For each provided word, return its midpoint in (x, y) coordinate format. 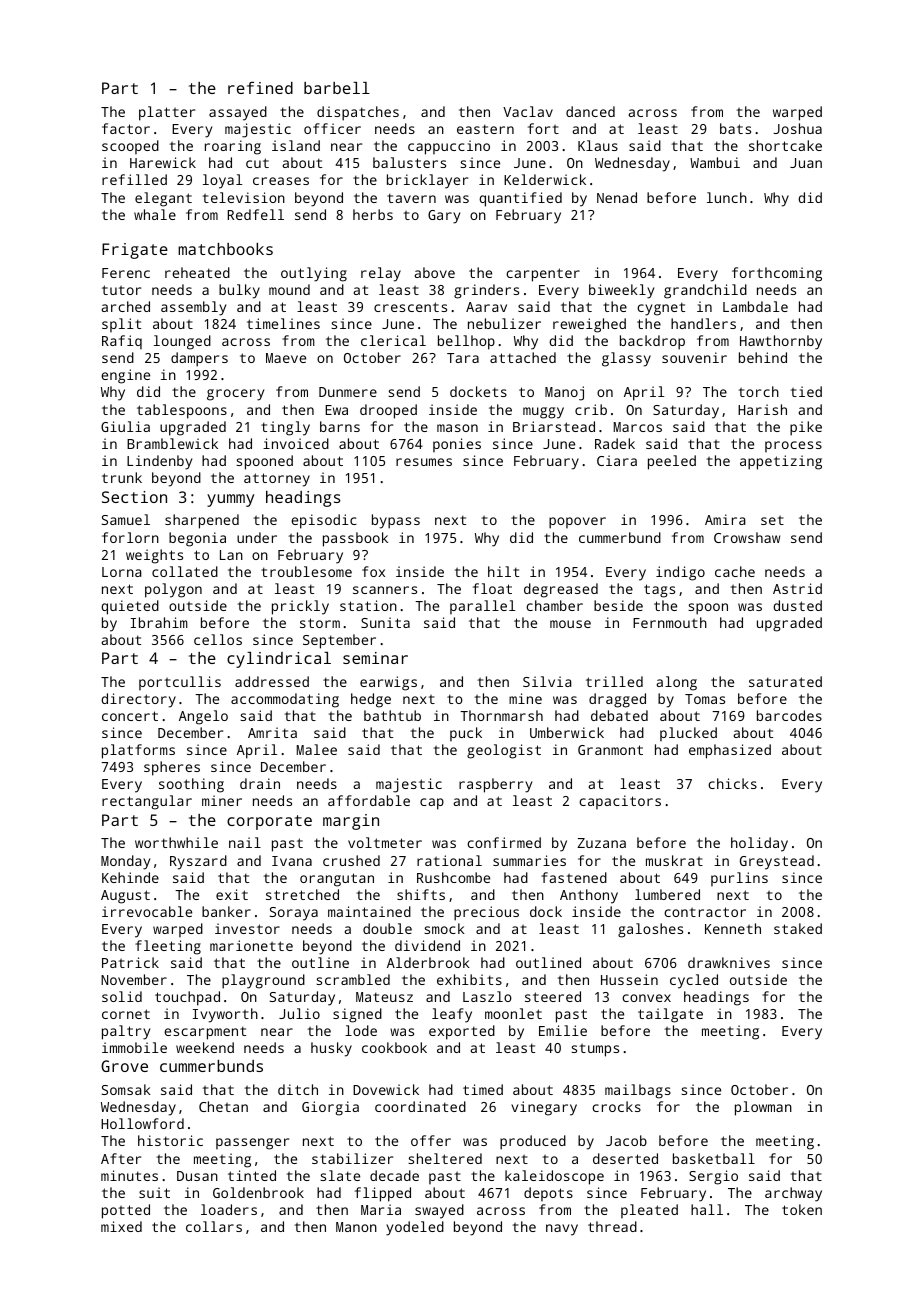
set (772, 520)
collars (214, 1226)
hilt (503, 571)
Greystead (777, 862)
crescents (410, 307)
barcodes (789, 715)
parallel (482, 607)
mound (289, 289)
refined (260, 87)
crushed (351, 860)
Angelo (203, 717)
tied (806, 391)
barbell (337, 88)
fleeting (168, 947)
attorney (277, 480)
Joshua (798, 128)
